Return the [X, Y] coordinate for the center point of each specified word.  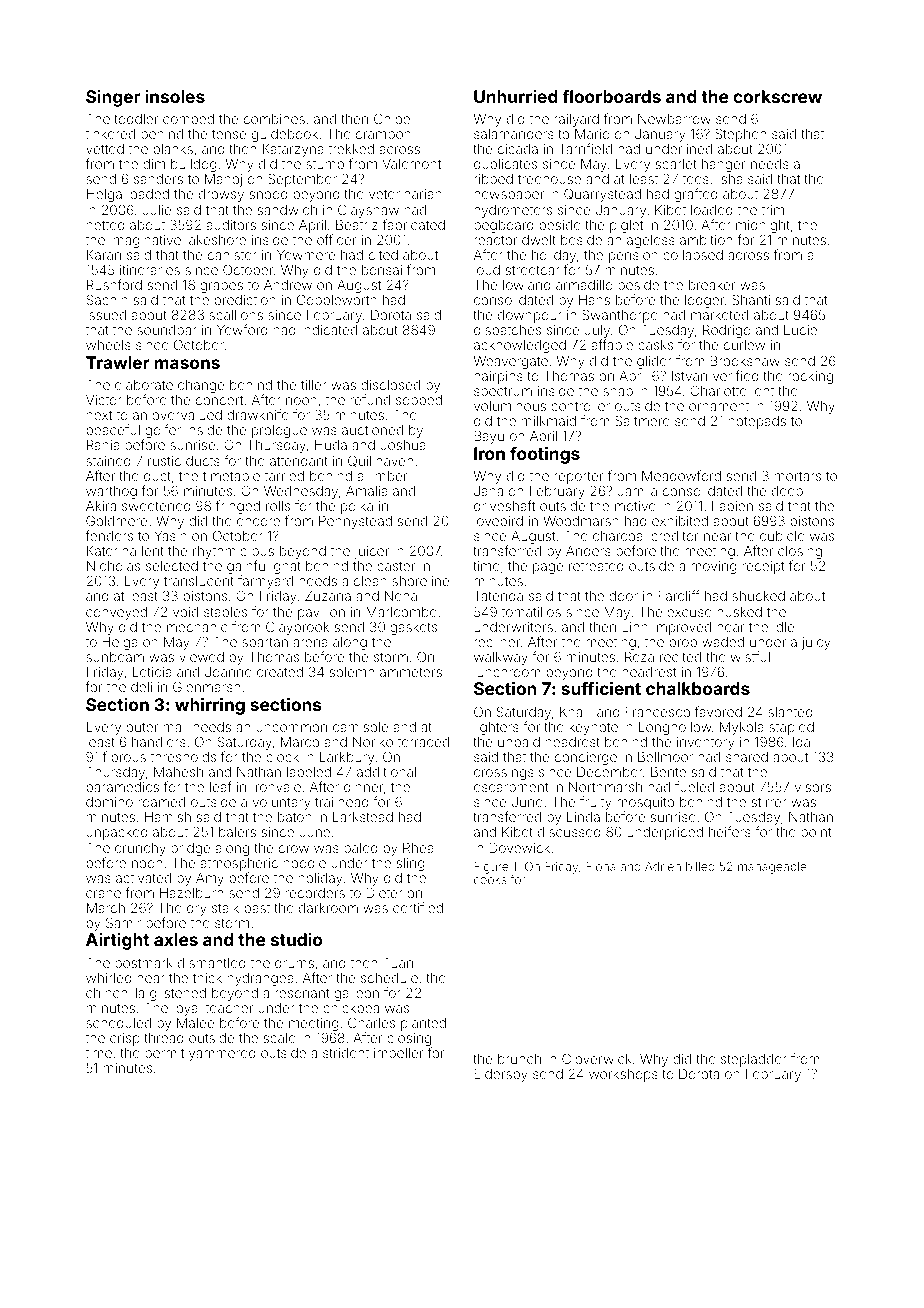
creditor [675, 536]
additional [386, 772]
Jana [488, 491]
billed [700, 866]
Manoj [223, 180]
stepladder [754, 1060]
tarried [284, 476]
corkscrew [777, 96]
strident [346, 1053]
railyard [576, 120]
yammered [222, 1054]
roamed [162, 802]
